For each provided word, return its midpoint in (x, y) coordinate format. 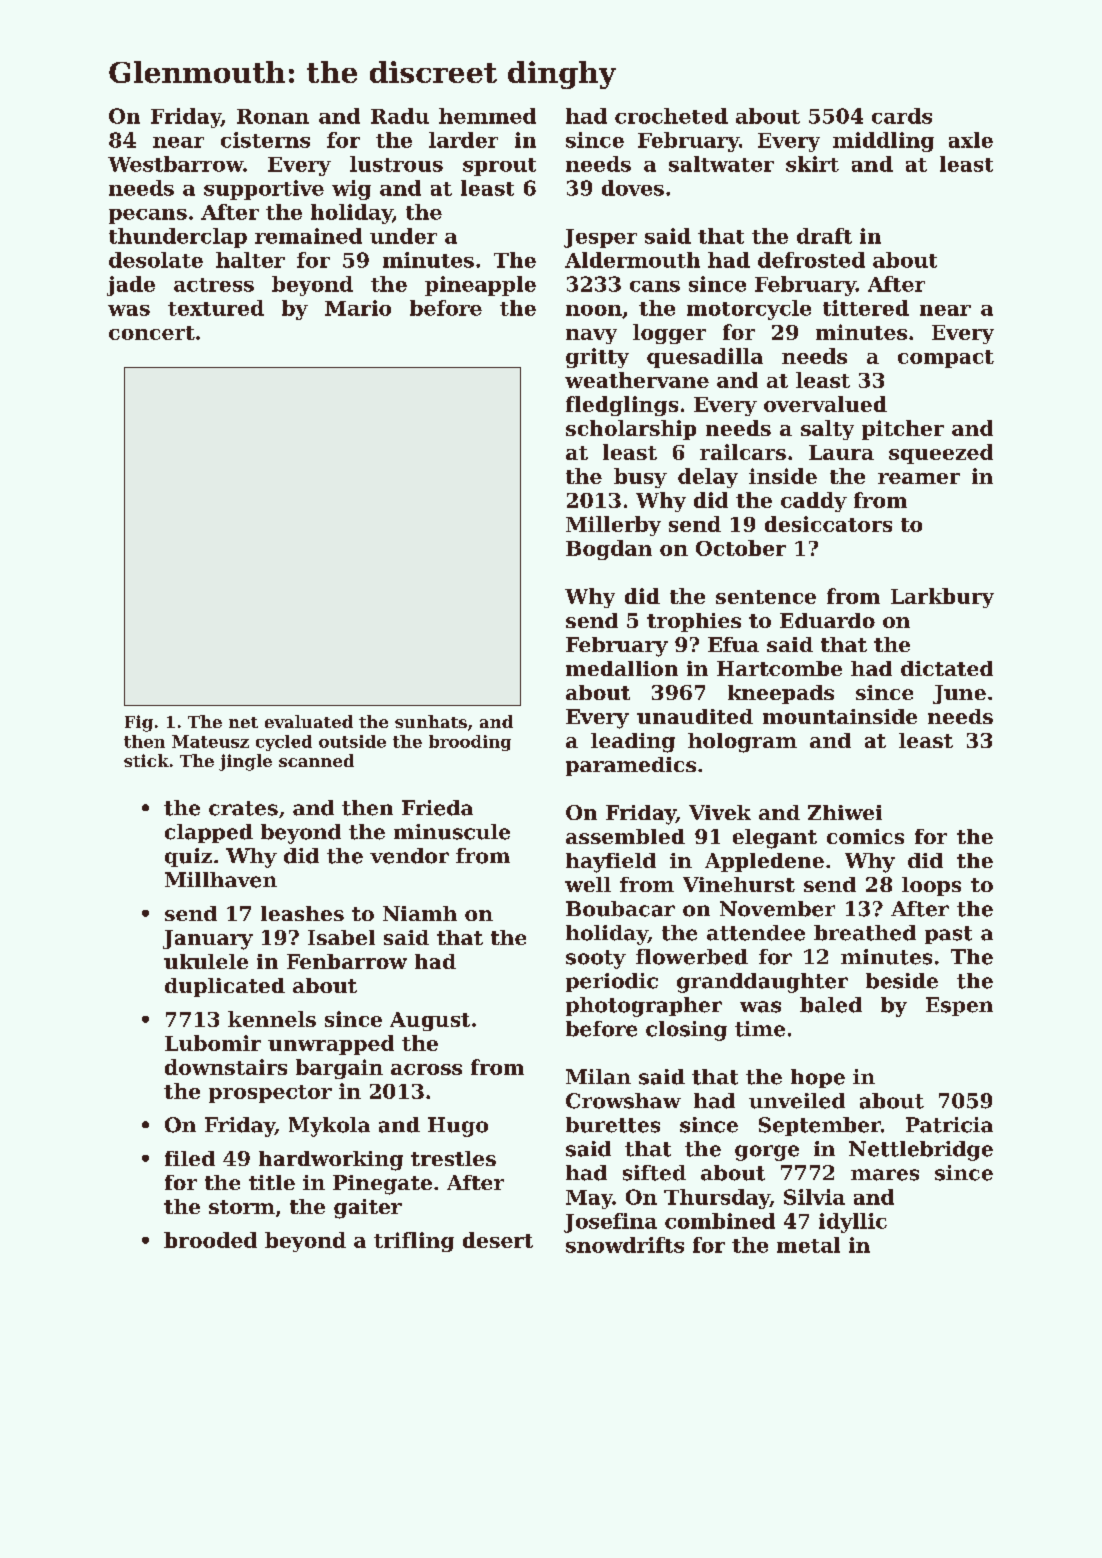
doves (633, 188)
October (741, 548)
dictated (947, 668)
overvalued (825, 404)
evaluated (309, 721)
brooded (210, 1240)
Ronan (273, 116)
